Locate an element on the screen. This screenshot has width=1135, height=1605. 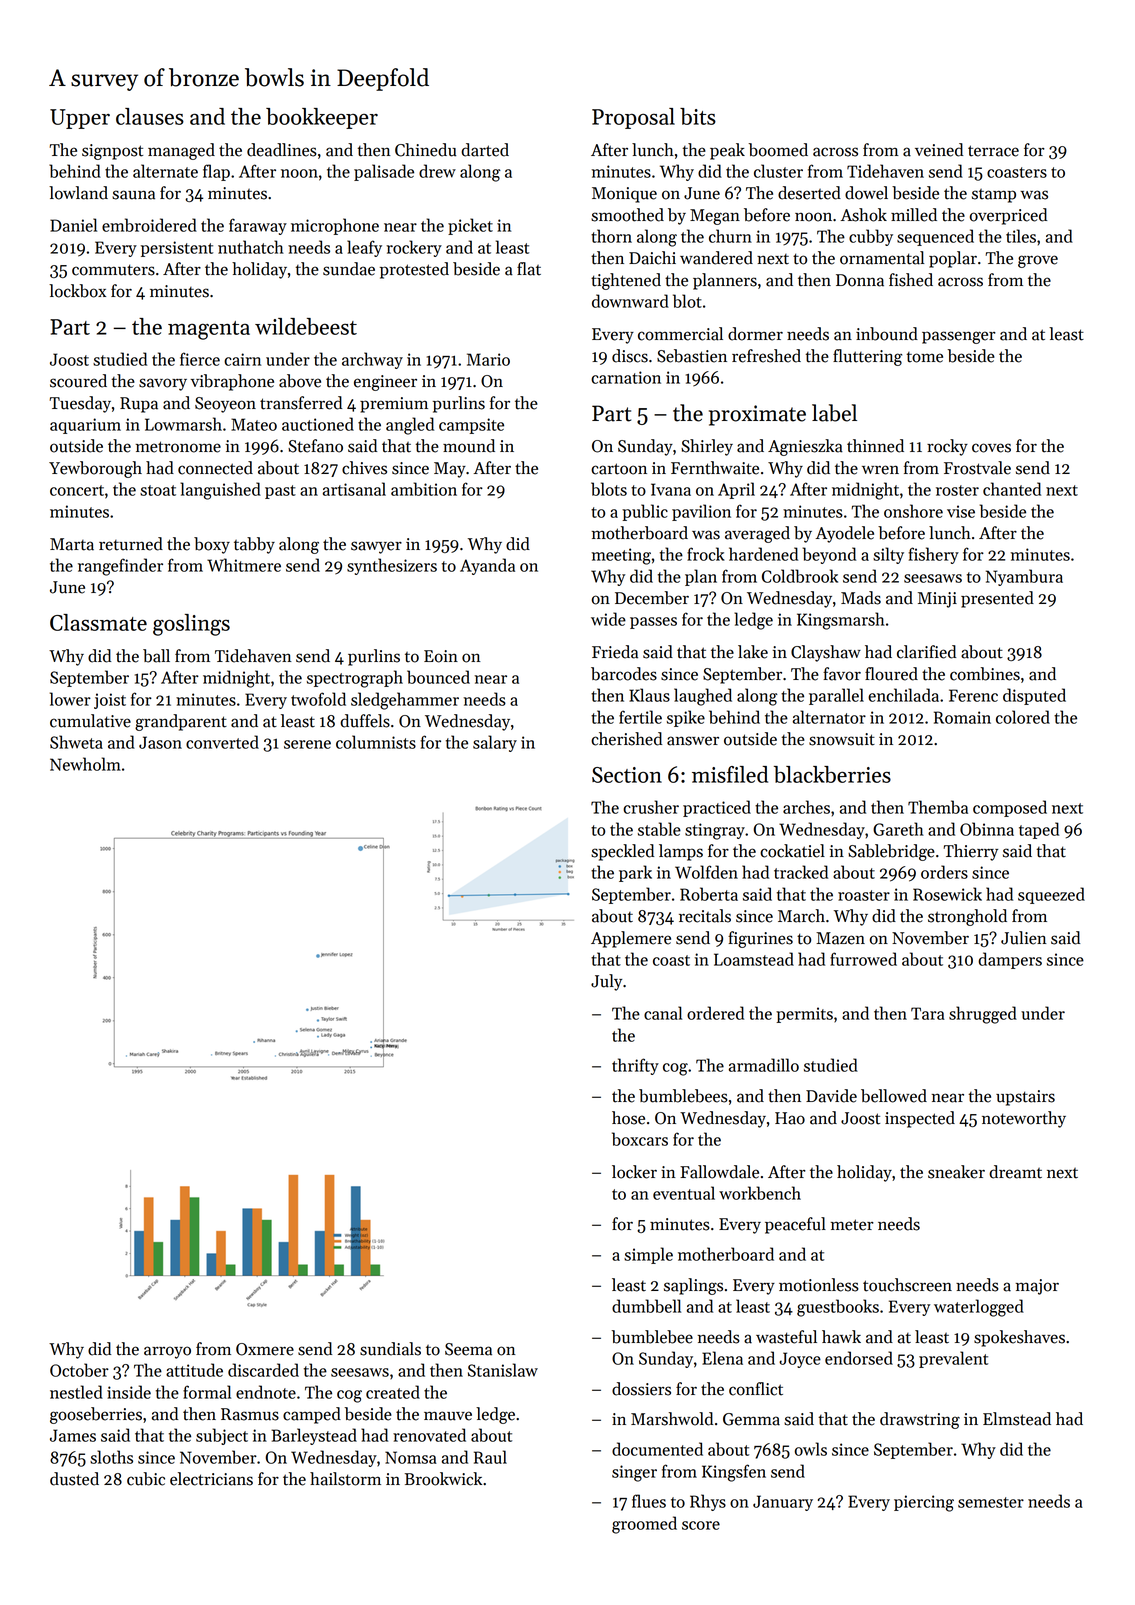
flap is located at coordinates (216, 172).
